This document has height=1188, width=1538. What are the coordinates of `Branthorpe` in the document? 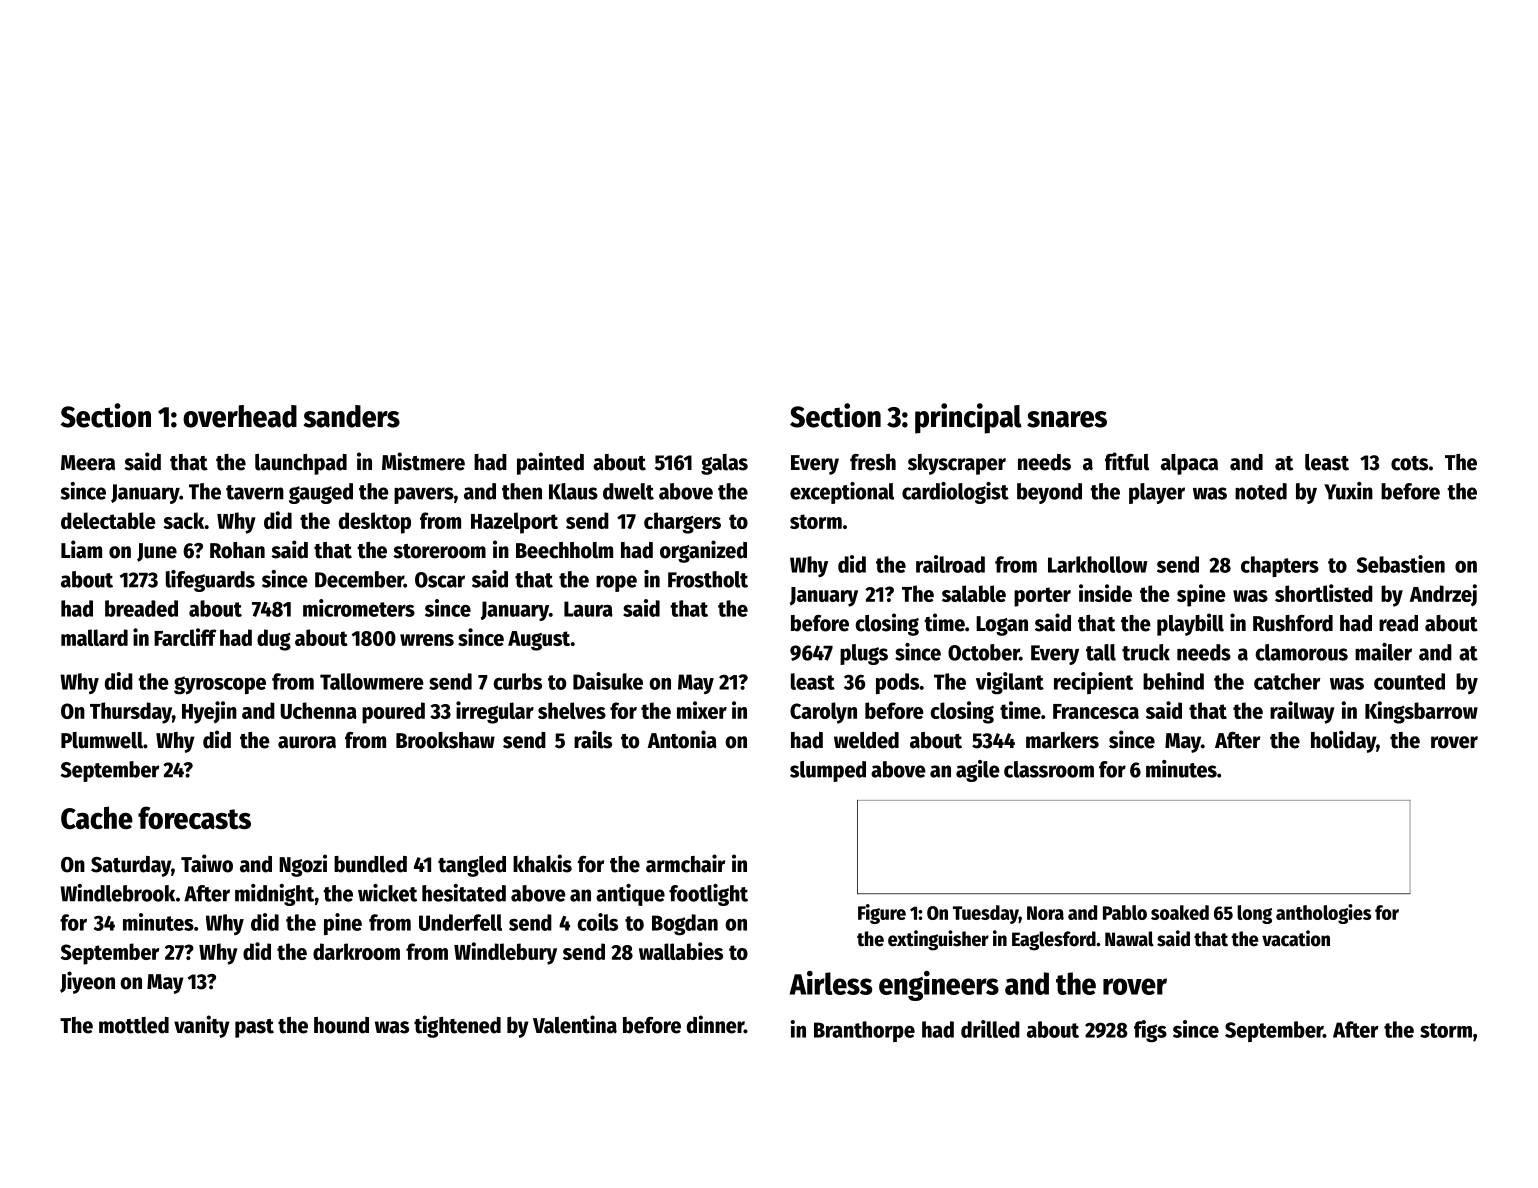 It's located at (864, 1031).
